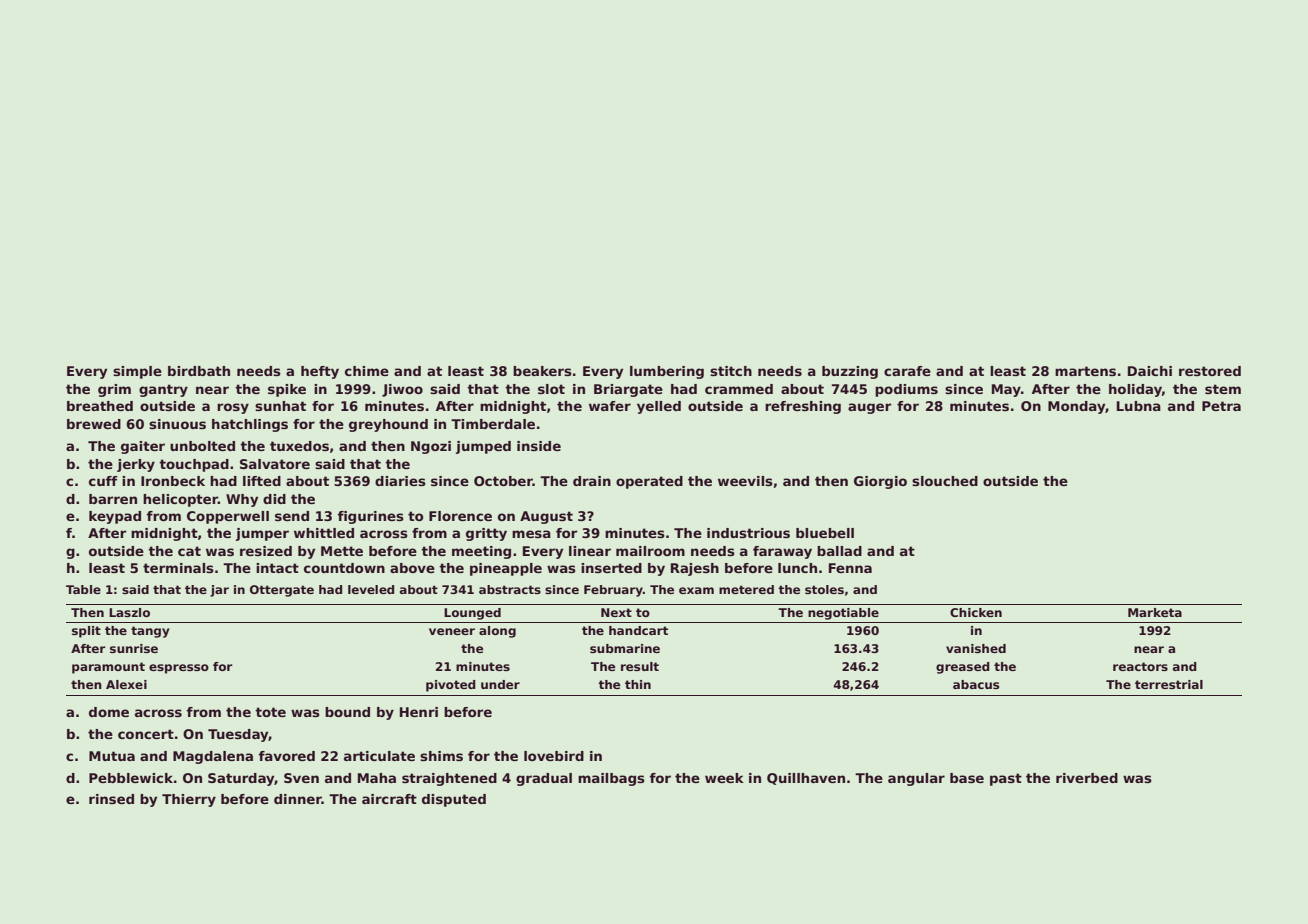 The height and width of the screenshot is (924, 1308). I want to click on Thierry, so click(189, 800).
